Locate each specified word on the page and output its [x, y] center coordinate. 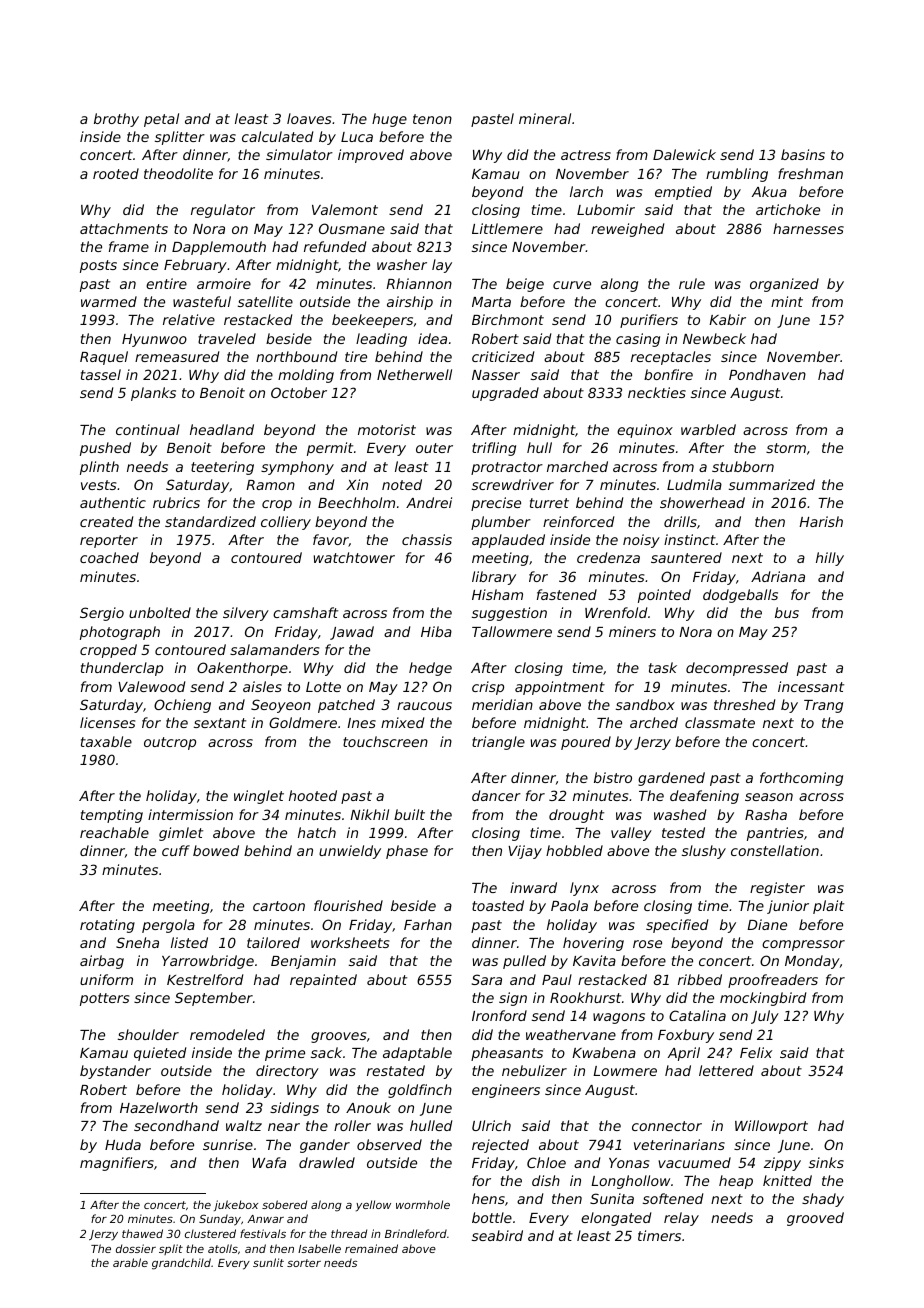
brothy [116, 120]
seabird [497, 1235]
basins [803, 154]
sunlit [268, 1262]
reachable [114, 832]
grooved [815, 1219]
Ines [361, 723]
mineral [545, 118]
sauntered [686, 557]
